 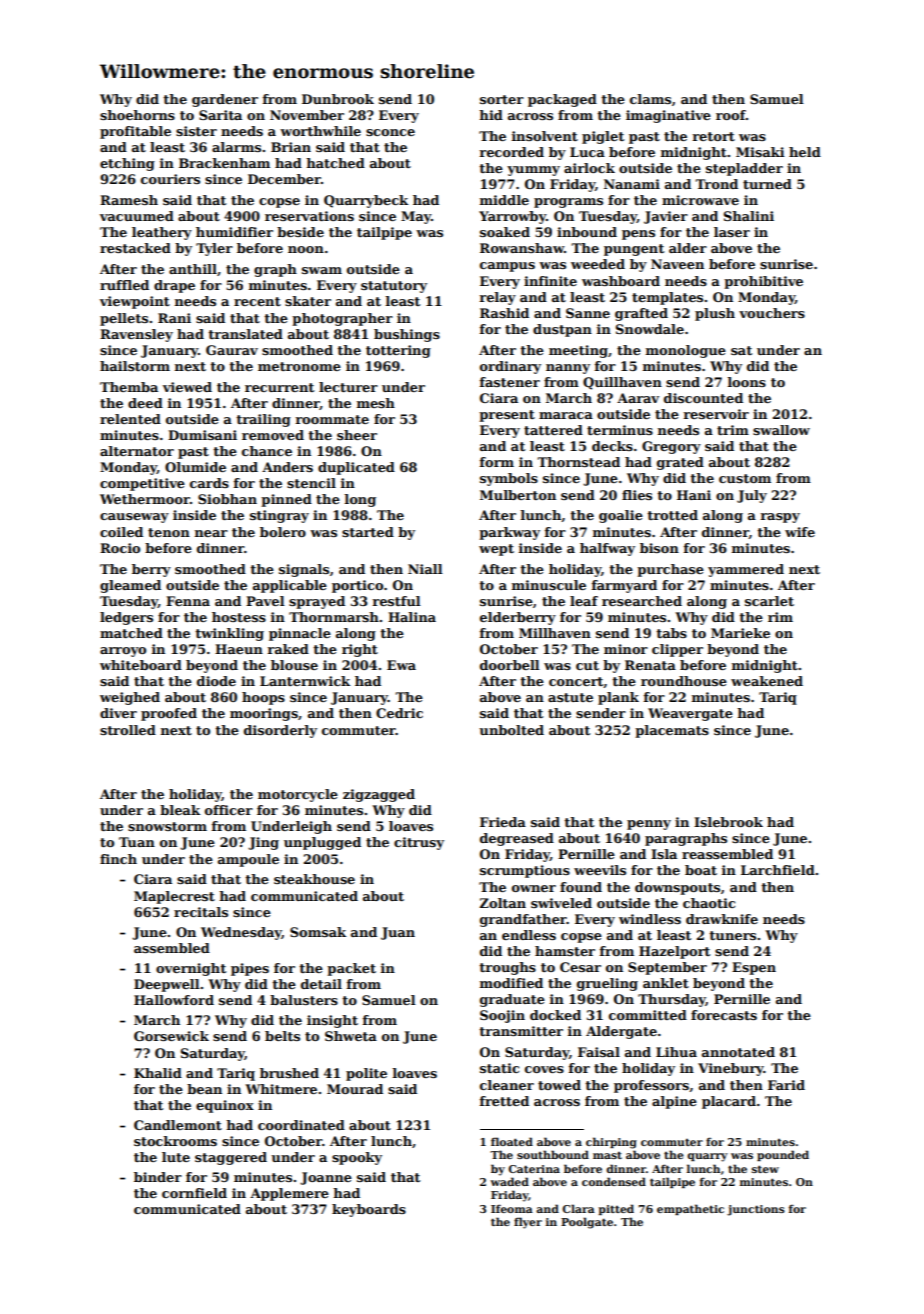 What do you see at coordinates (379, 795) in the screenshot?
I see `zigzagged` at bounding box center [379, 795].
